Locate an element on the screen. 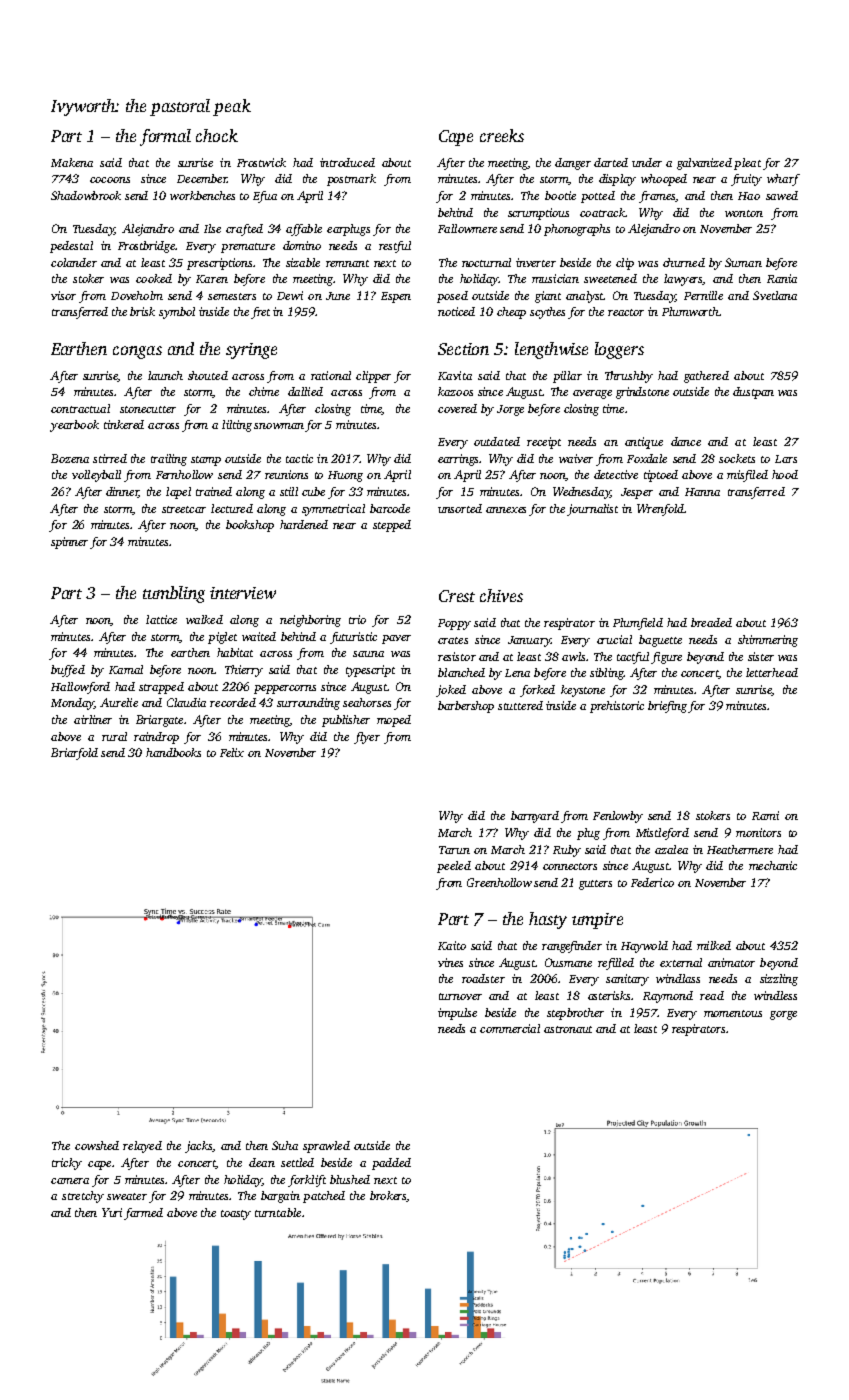 The width and height of the screenshot is (849, 1400). Makena is located at coordinates (72, 162).
